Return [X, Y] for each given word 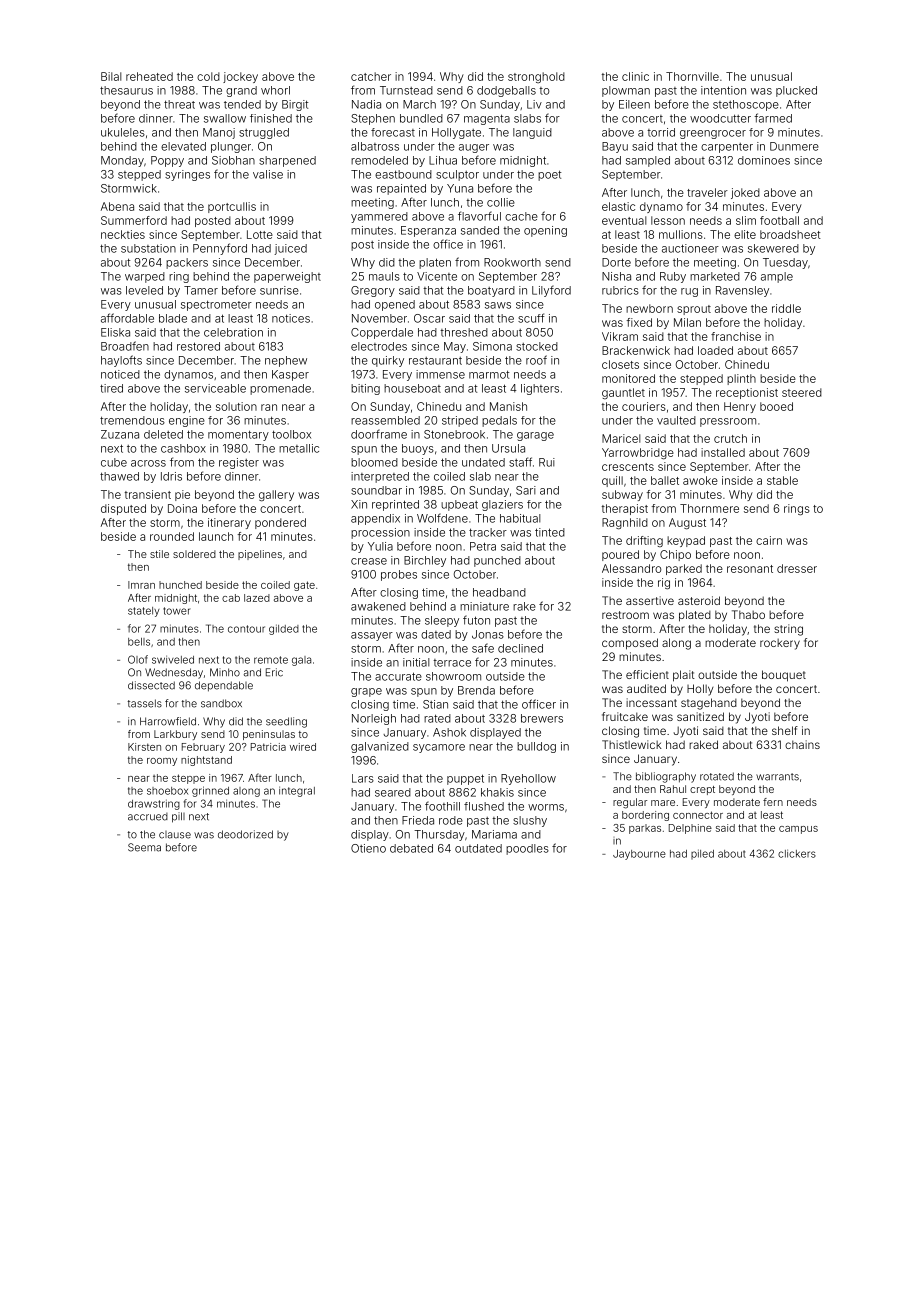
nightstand [206, 761]
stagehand [709, 704]
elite [745, 234]
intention [723, 90]
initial [416, 662]
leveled [144, 290]
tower [177, 611]
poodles [527, 849]
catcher [371, 76]
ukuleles [123, 132]
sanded [480, 230]
